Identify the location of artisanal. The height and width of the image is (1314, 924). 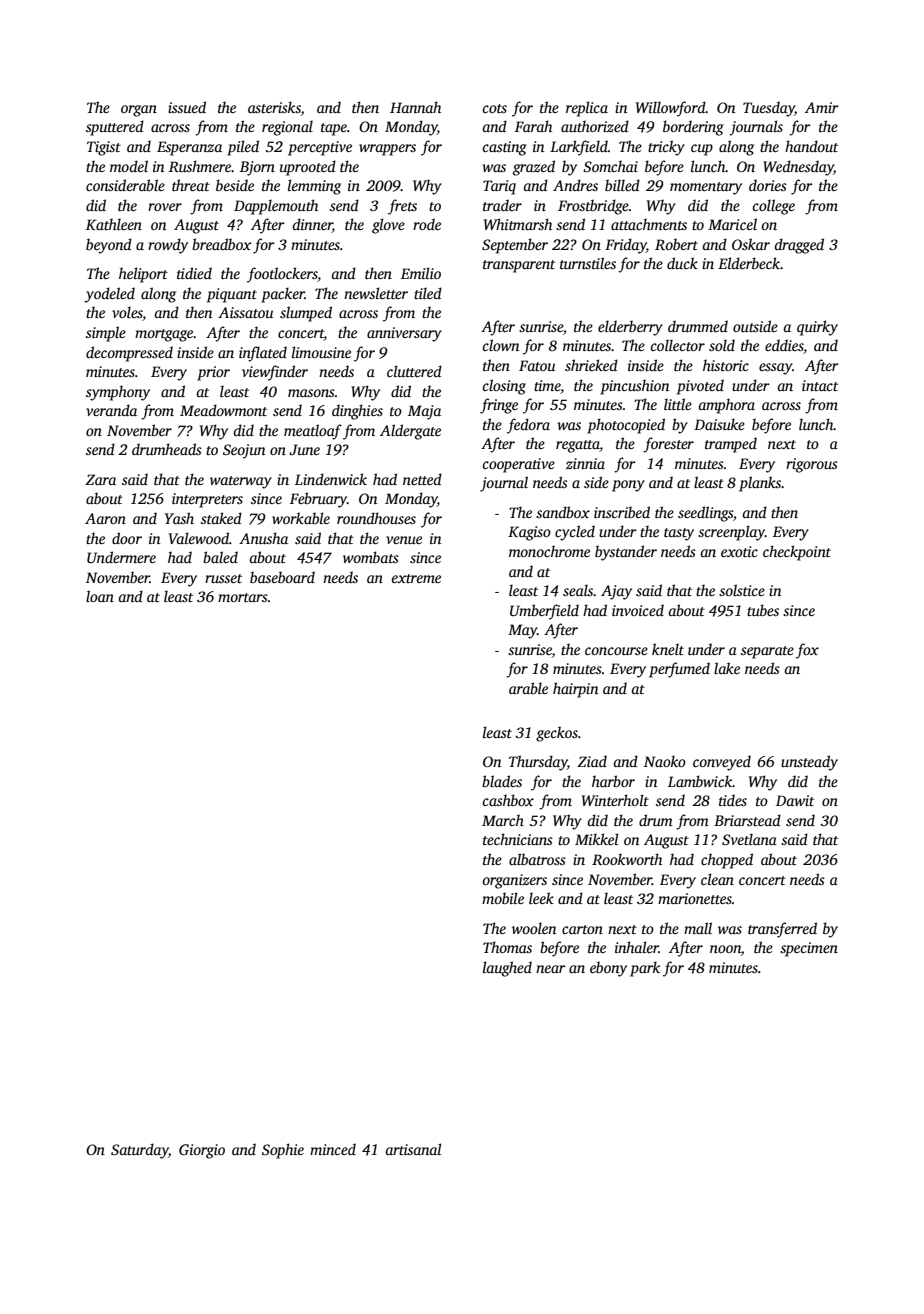
(413, 1149).
